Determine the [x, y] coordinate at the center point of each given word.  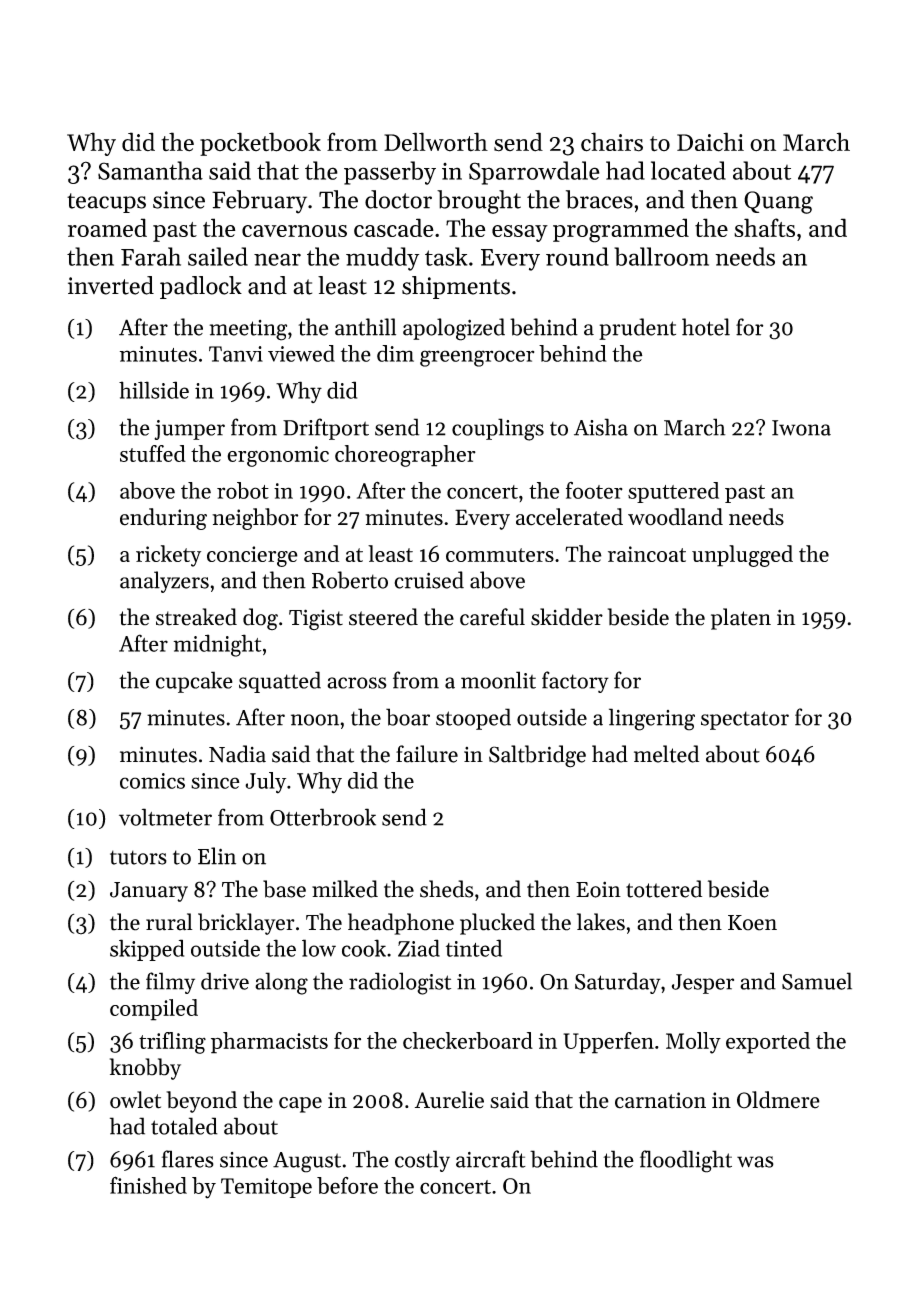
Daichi [710, 142]
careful [492, 617]
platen [741, 619]
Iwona [801, 428]
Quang [778, 202]
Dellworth [436, 142]
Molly [693, 1043]
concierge [252, 556]
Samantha [150, 170]
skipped [147, 950]
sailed [218, 256]
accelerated [569, 517]
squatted [280, 682]
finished [148, 1185]
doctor [398, 199]
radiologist [400, 983]
